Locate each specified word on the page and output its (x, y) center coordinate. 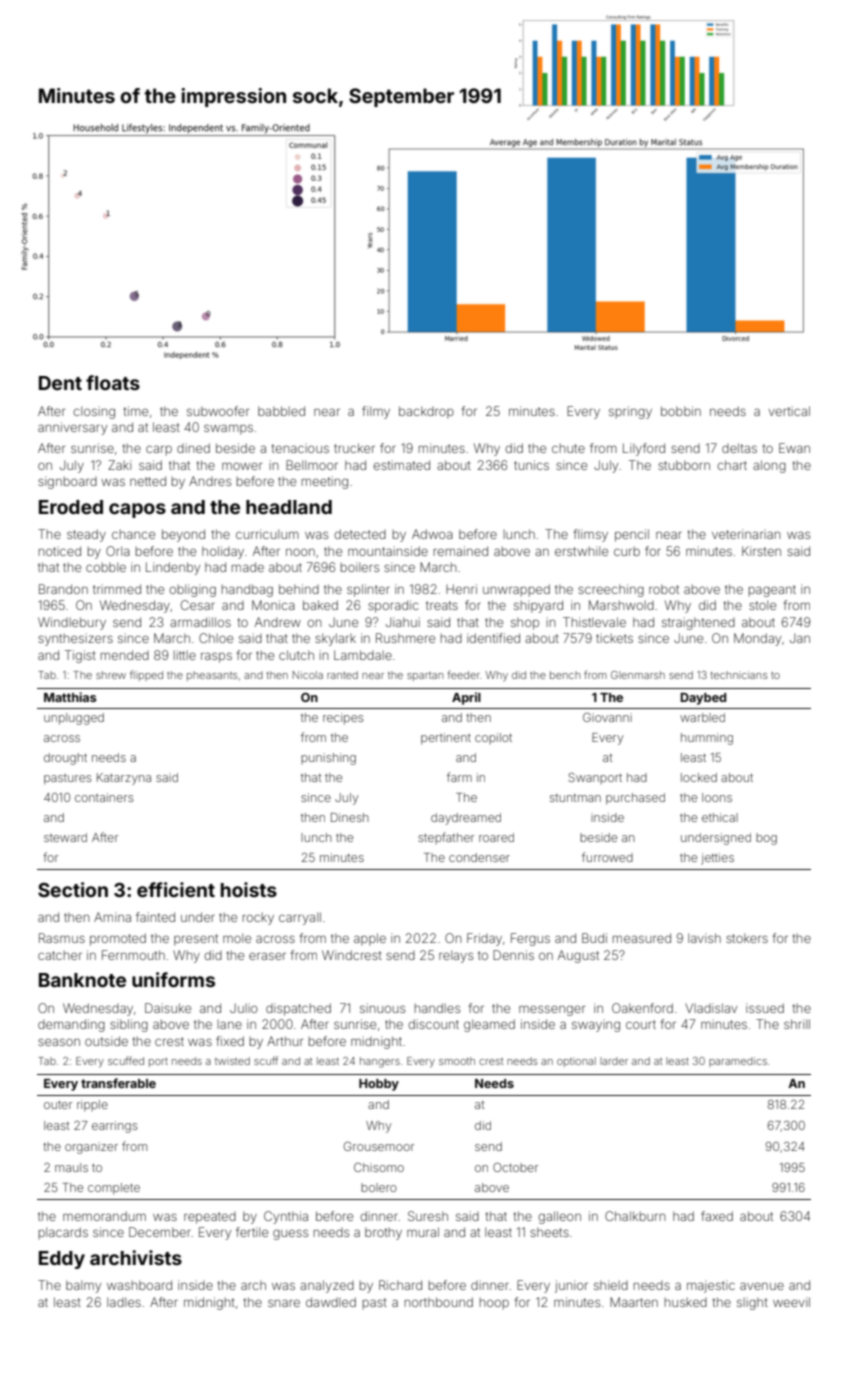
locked (699, 777)
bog (766, 839)
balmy (83, 1286)
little (185, 655)
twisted (232, 1061)
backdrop (426, 412)
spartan (425, 676)
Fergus (530, 939)
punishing (328, 759)
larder (614, 1061)
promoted (118, 939)
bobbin (681, 411)
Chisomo (379, 1167)
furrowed (607, 857)
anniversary (72, 428)
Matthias (70, 697)
